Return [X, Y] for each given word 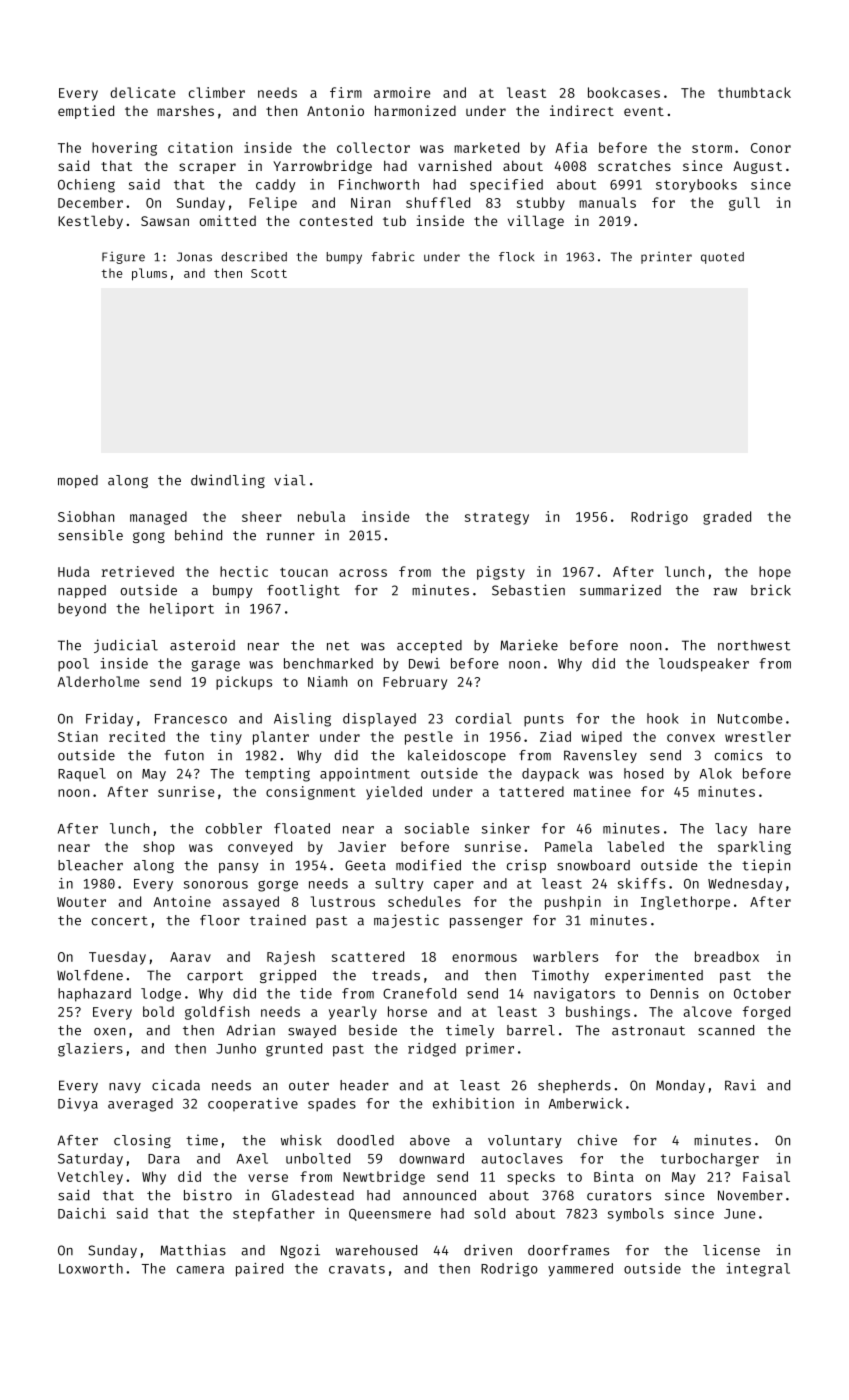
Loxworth [91, 1268]
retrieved [138, 571]
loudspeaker [704, 665]
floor [220, 920]
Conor [771, 148]
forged [766, 1013]
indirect [582, 110]
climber [217, 92]
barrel [531, 1030]
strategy [497, 519]
